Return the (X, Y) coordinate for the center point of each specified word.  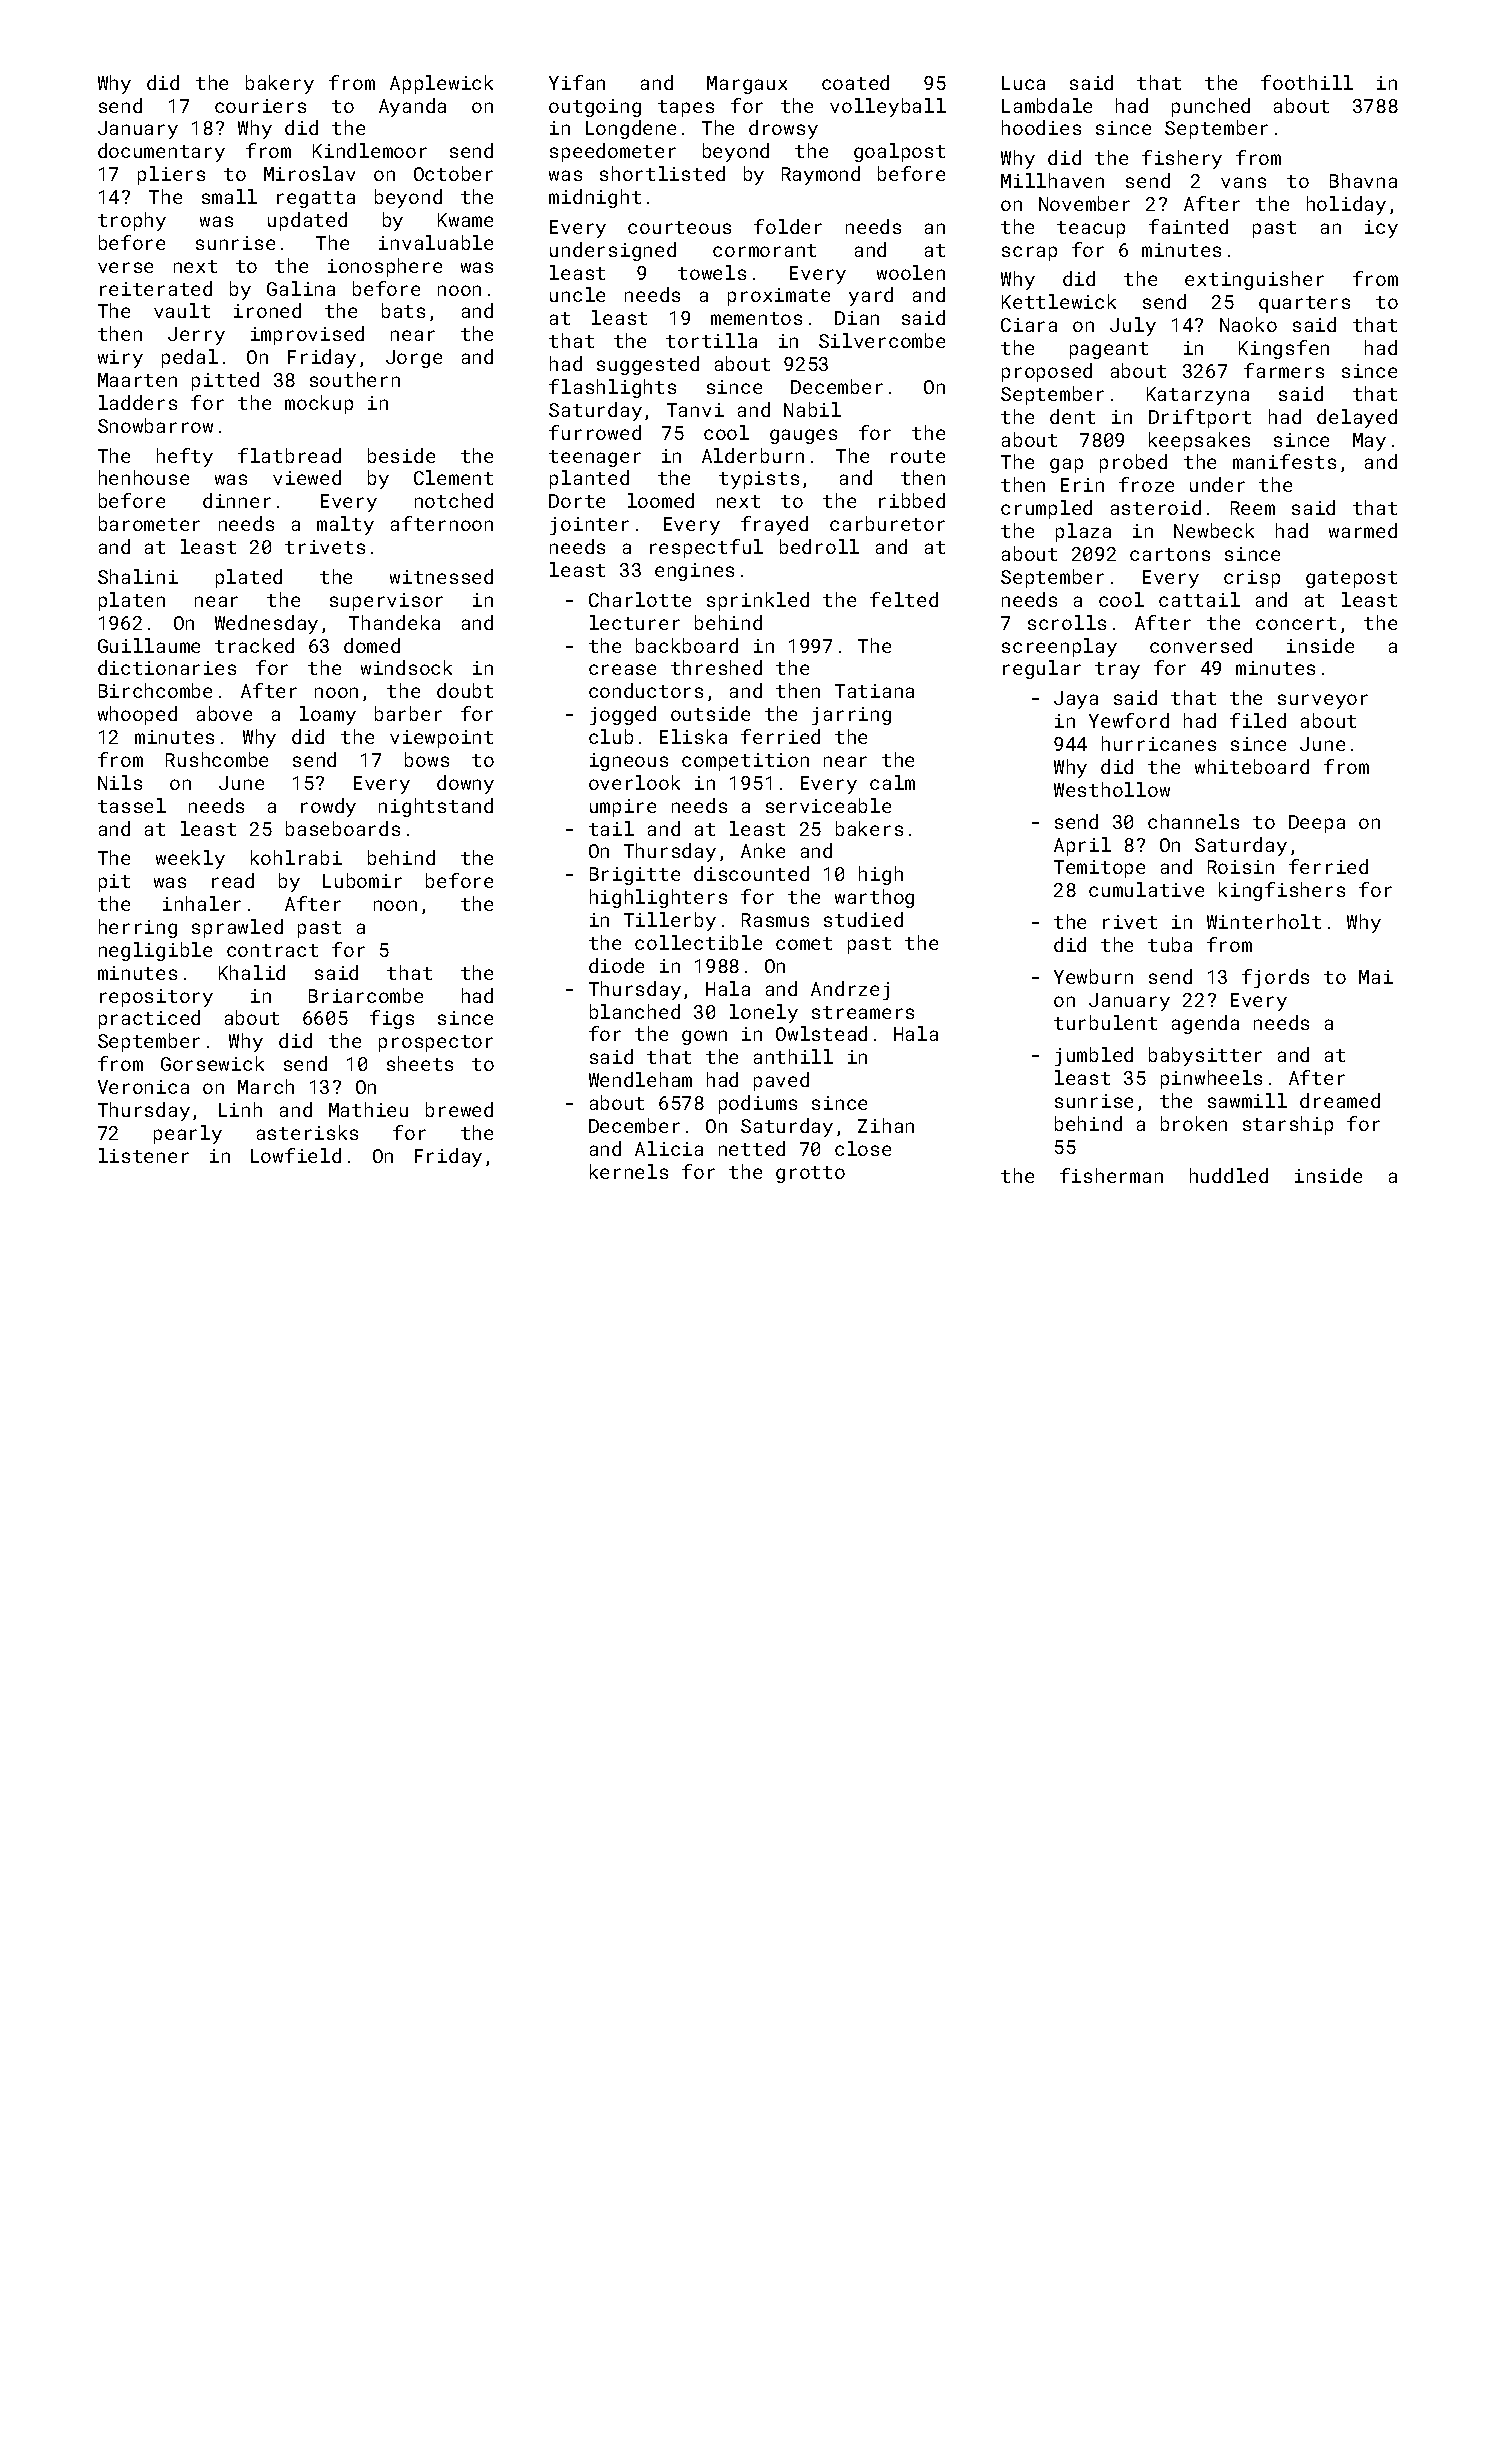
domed (372, 645)
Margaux (747, 85)
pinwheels (1211, 1079)
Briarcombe (366, 995)
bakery (280, 84)
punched (1211, 107)
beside (401, 455)
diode (616, 965)
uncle (577, 294)
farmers (1284, 370)
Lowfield (296, 1155)
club (611, 736)
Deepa (1317, 824)
